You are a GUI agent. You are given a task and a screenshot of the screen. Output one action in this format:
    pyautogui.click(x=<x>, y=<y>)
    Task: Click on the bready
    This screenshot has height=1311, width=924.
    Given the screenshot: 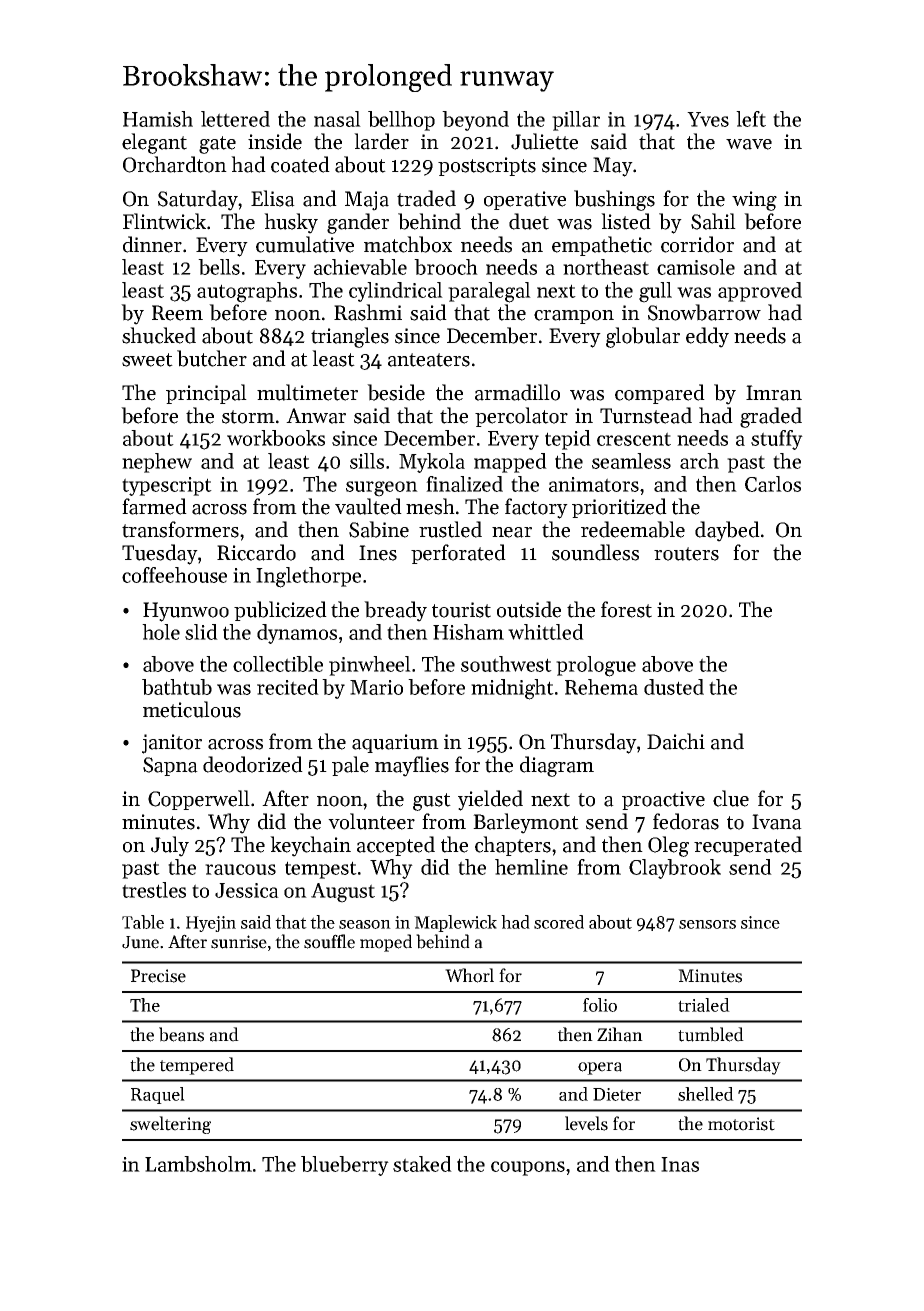 What is the action you would take?
    pyautogui.click(x=395, y=611)
